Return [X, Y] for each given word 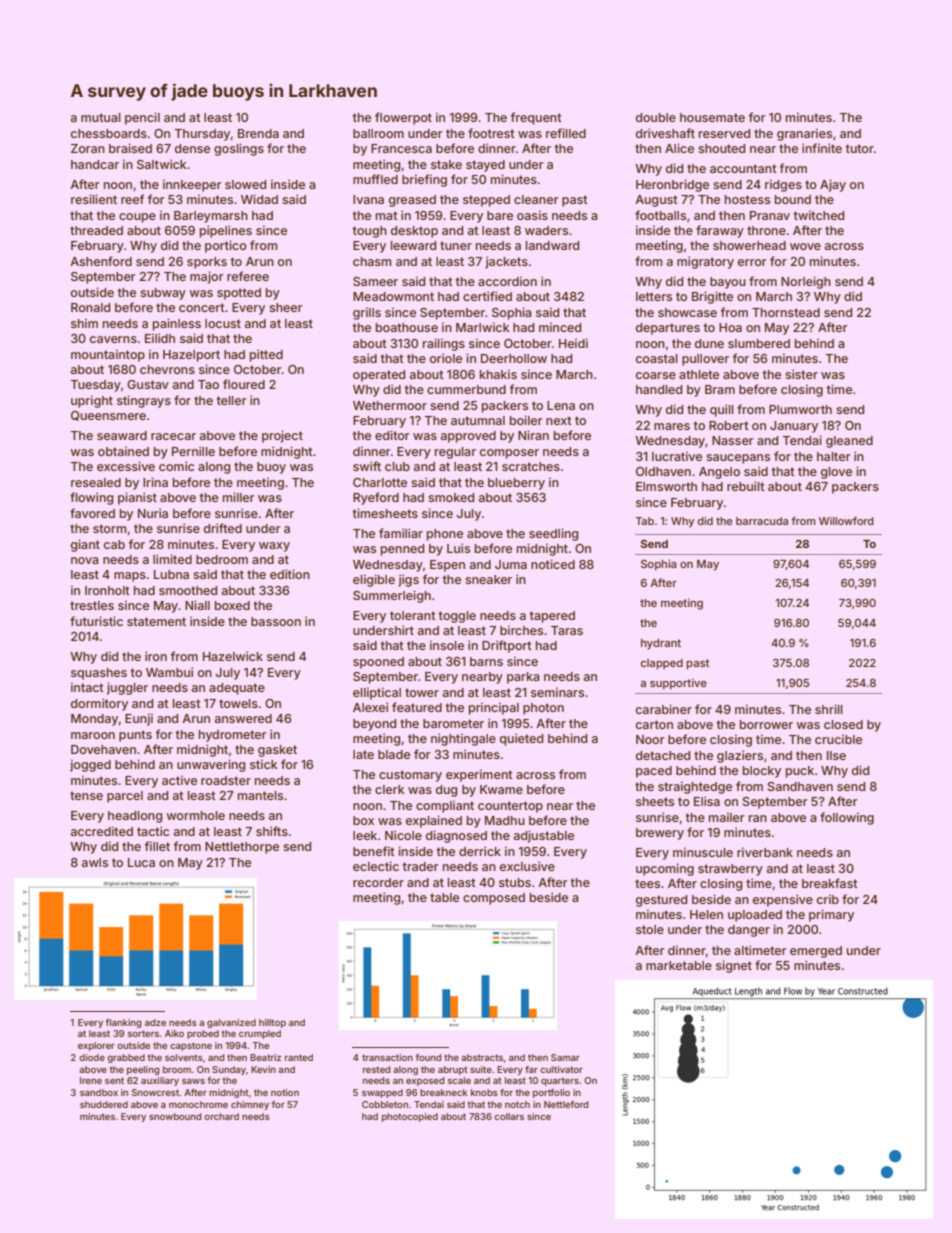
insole [447, 645]
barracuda [762, 521]
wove [805, 246]
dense [192, 148]
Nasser [733, 440]
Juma [511, 564]
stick [264, 764]
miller [239, 497]
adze [155, 1022]
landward [552, 245]
